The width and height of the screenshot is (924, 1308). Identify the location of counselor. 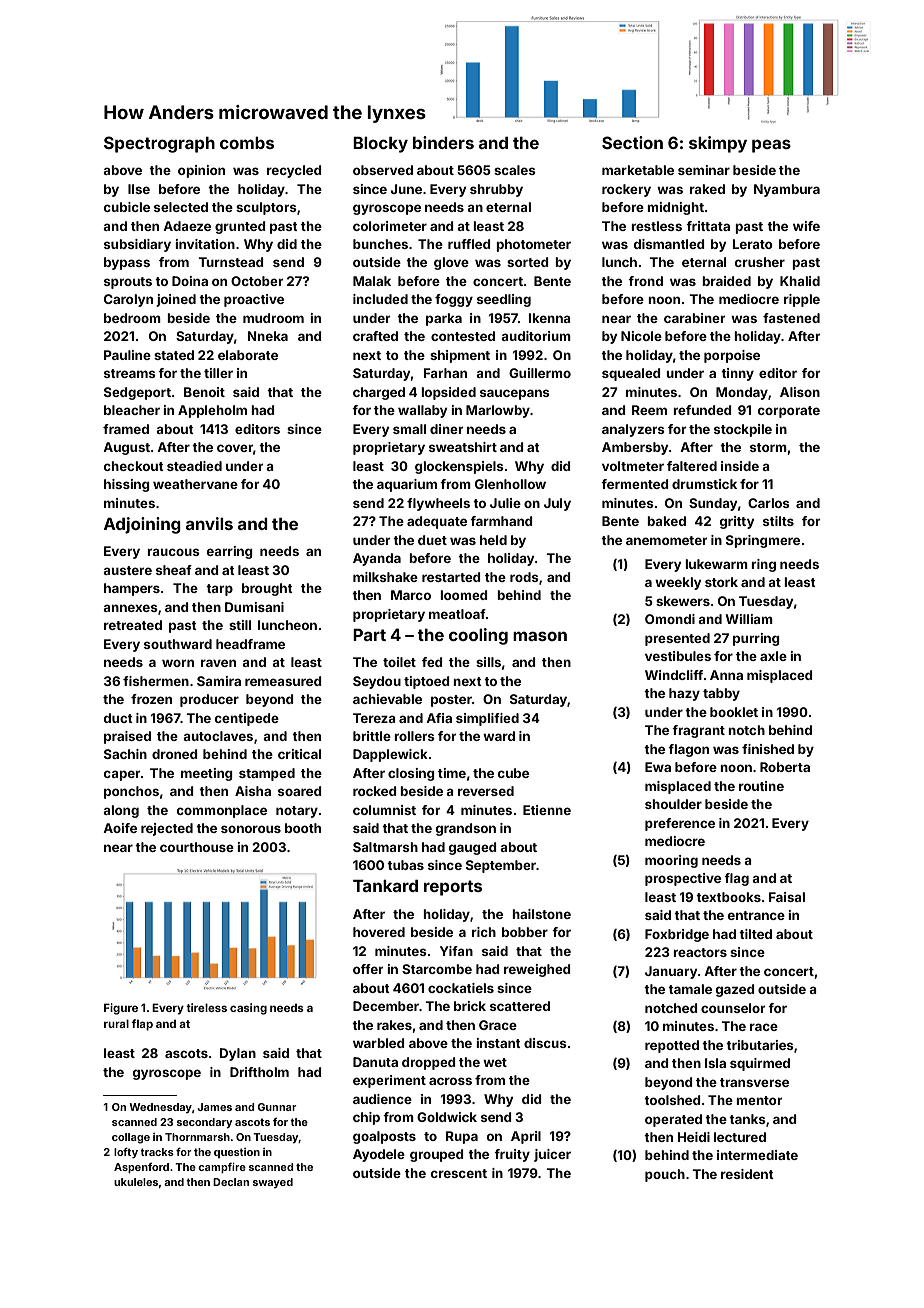
(733, 1008).
